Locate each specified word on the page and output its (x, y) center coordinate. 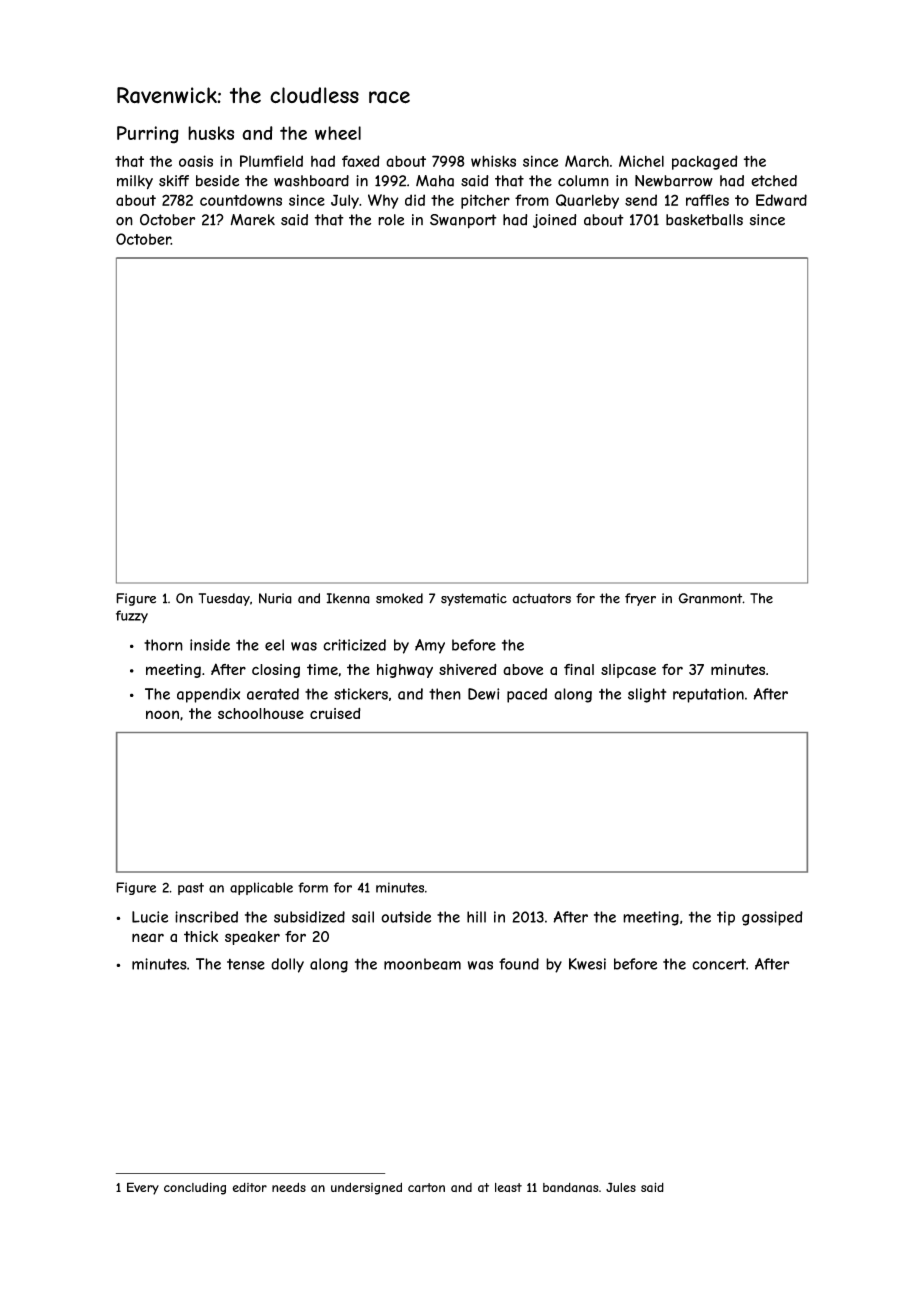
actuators (541, 598)
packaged (705, 162)
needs (289, 1187)
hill (476, 917)
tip (726, 918)
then (445, 694)
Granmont (710, 598)
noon (162, 714)
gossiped (772, 918)
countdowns (241, 200)
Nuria (275, 598)
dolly (287, 965)
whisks (493, 161)
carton (426, 1187)
